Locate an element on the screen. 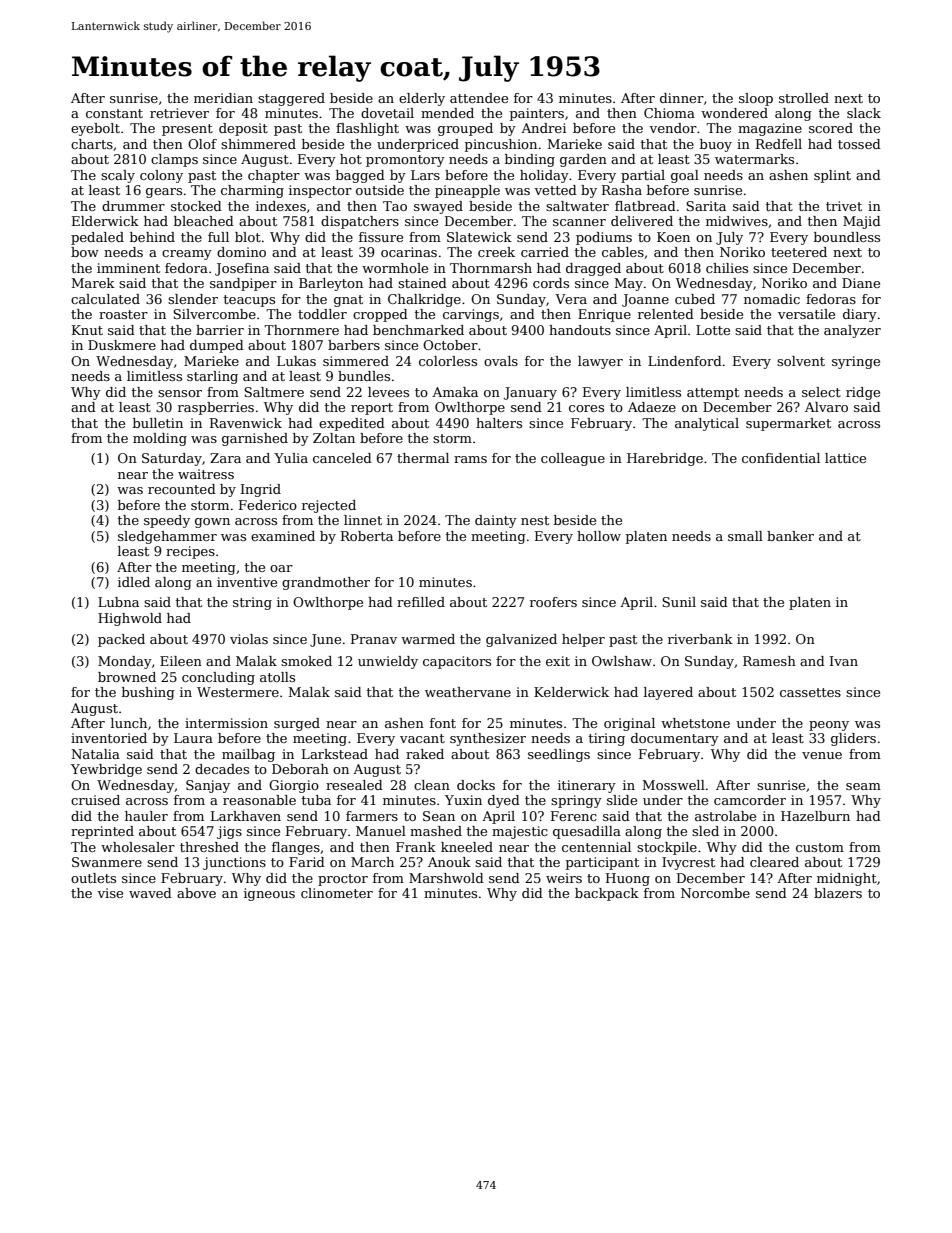  March is located at coordinates (372, 862).
